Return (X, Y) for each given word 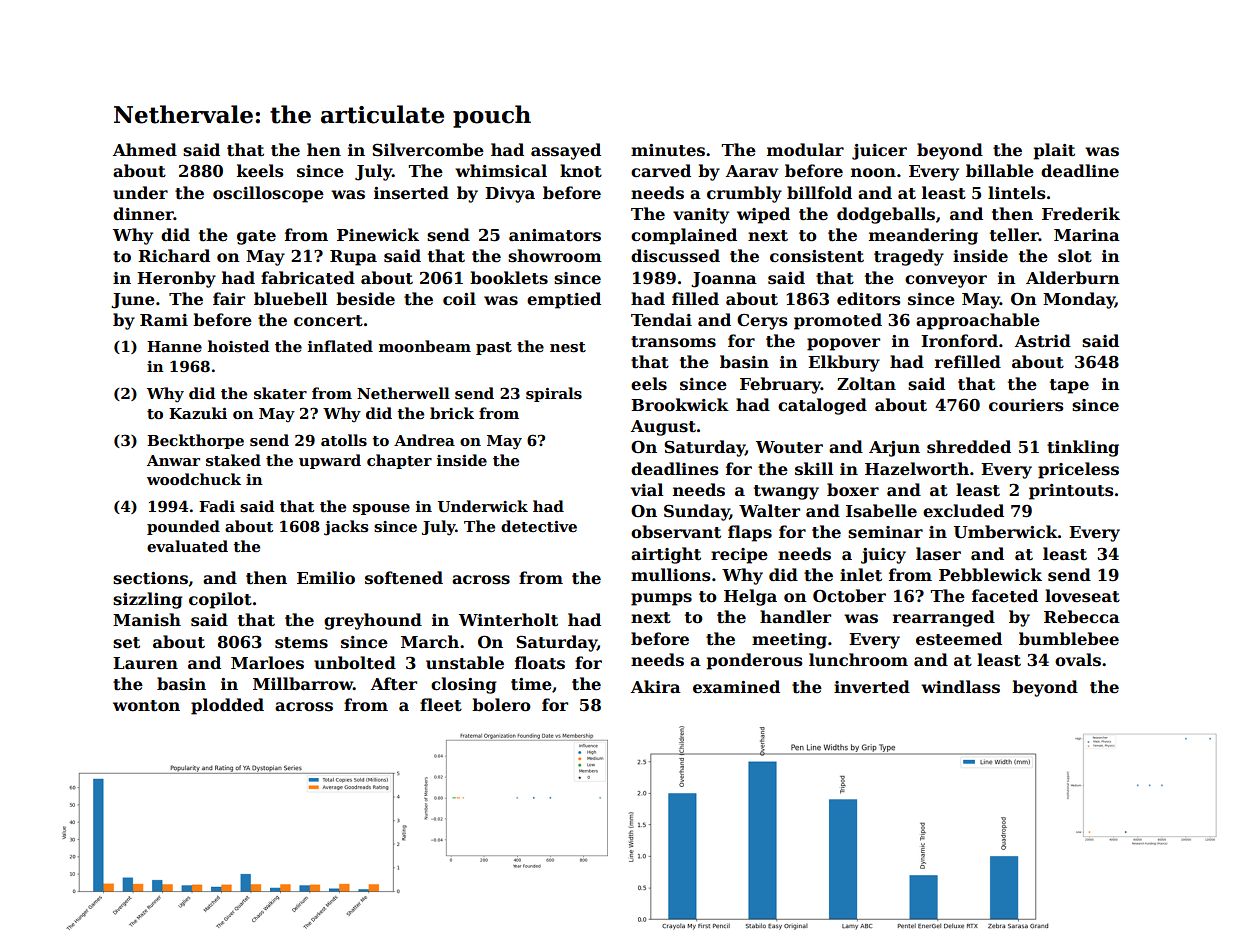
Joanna (724, 280)
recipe (739, 556)
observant (676, 532)
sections (150, 578)
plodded (227, 706)
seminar (885, 532)
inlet (861, 575)
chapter (399, 461)
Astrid (1043, 341)
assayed (566, 151)
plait (1054, 151)
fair (229, 298)
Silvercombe (428, 150)
